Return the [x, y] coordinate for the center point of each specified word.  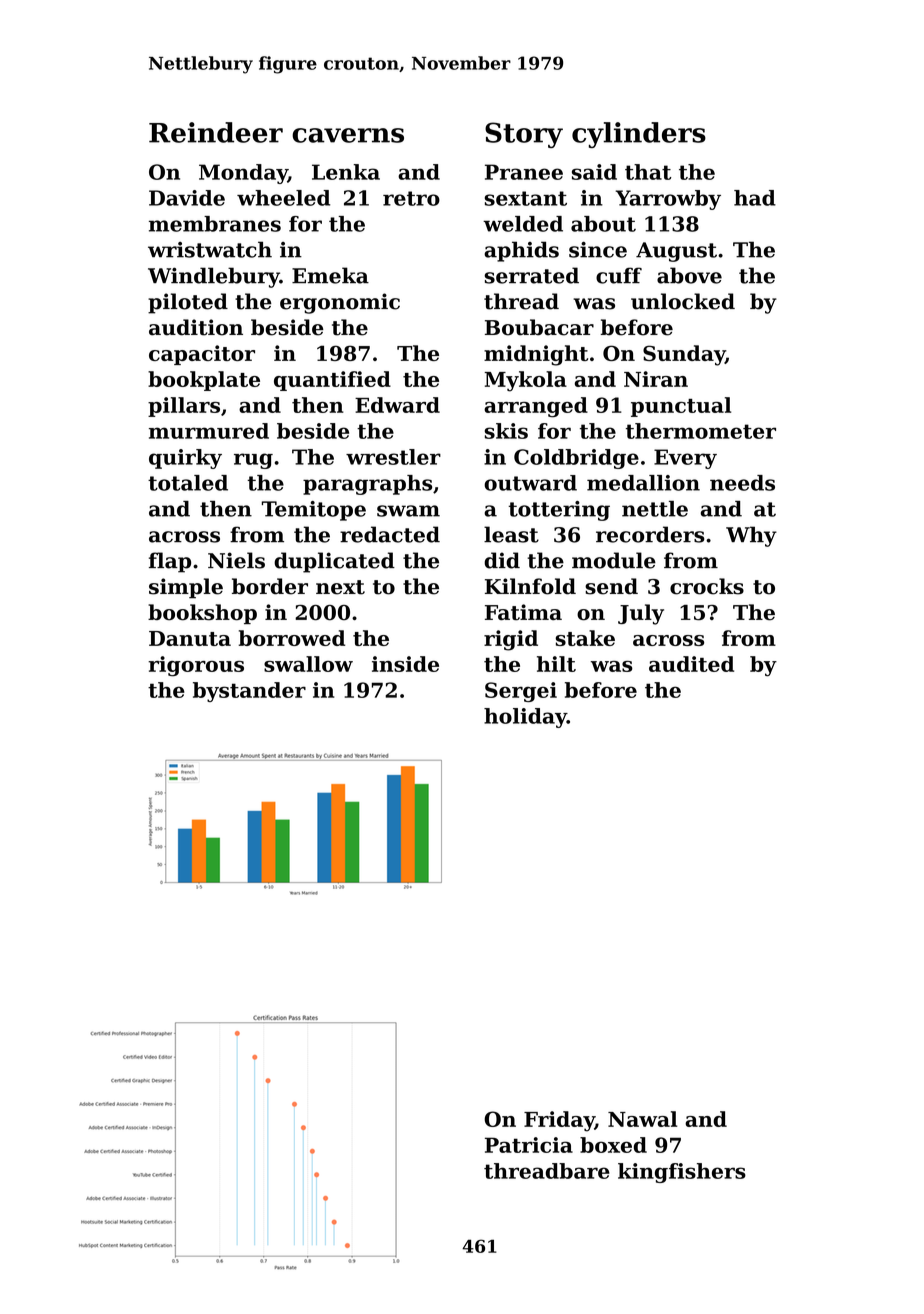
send [611, 586]
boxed [613, 1145]
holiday [525, 718]
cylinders [639, 135]
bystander [249, 692]
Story [524, 135]
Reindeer [216, 132]
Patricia [529, 1145]
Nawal [642, 1119]
